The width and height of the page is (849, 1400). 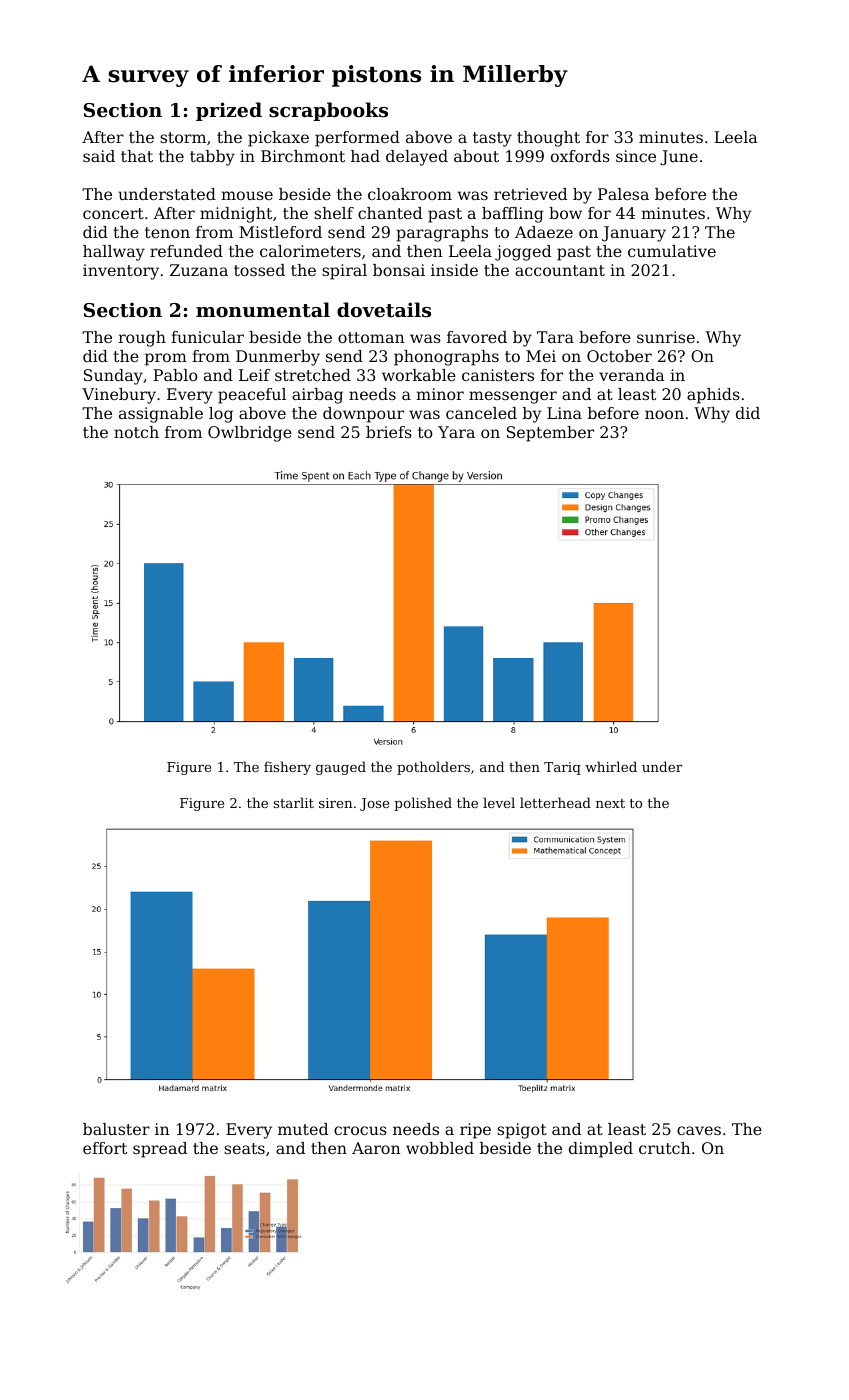 I want to click on gauged, so click(x=341, y=768).
